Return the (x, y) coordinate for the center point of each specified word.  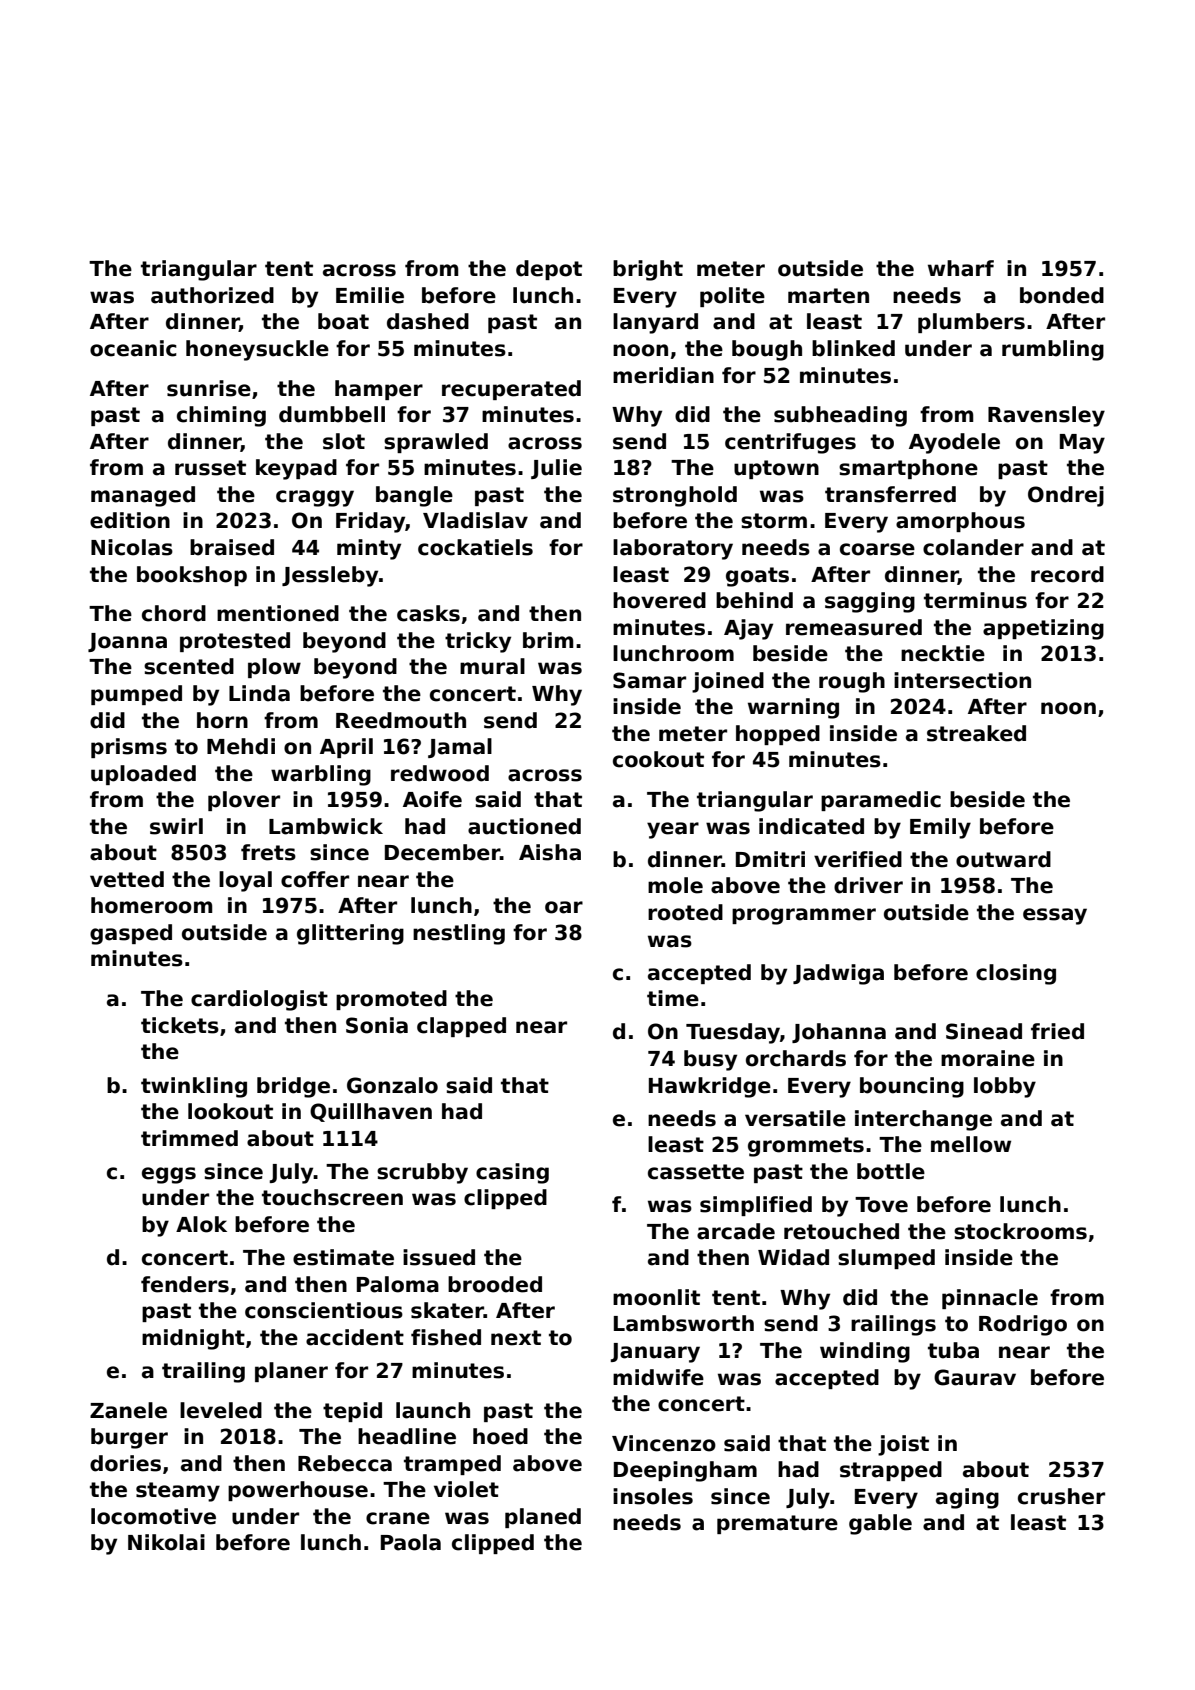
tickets (180, 1025)
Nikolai (166, 1542)
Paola (411, 1542)
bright (648, 270)
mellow (971, 1144)
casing (512, 1173)
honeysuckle (257, 350)
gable (880, 1524)
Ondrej (1066, 496)
